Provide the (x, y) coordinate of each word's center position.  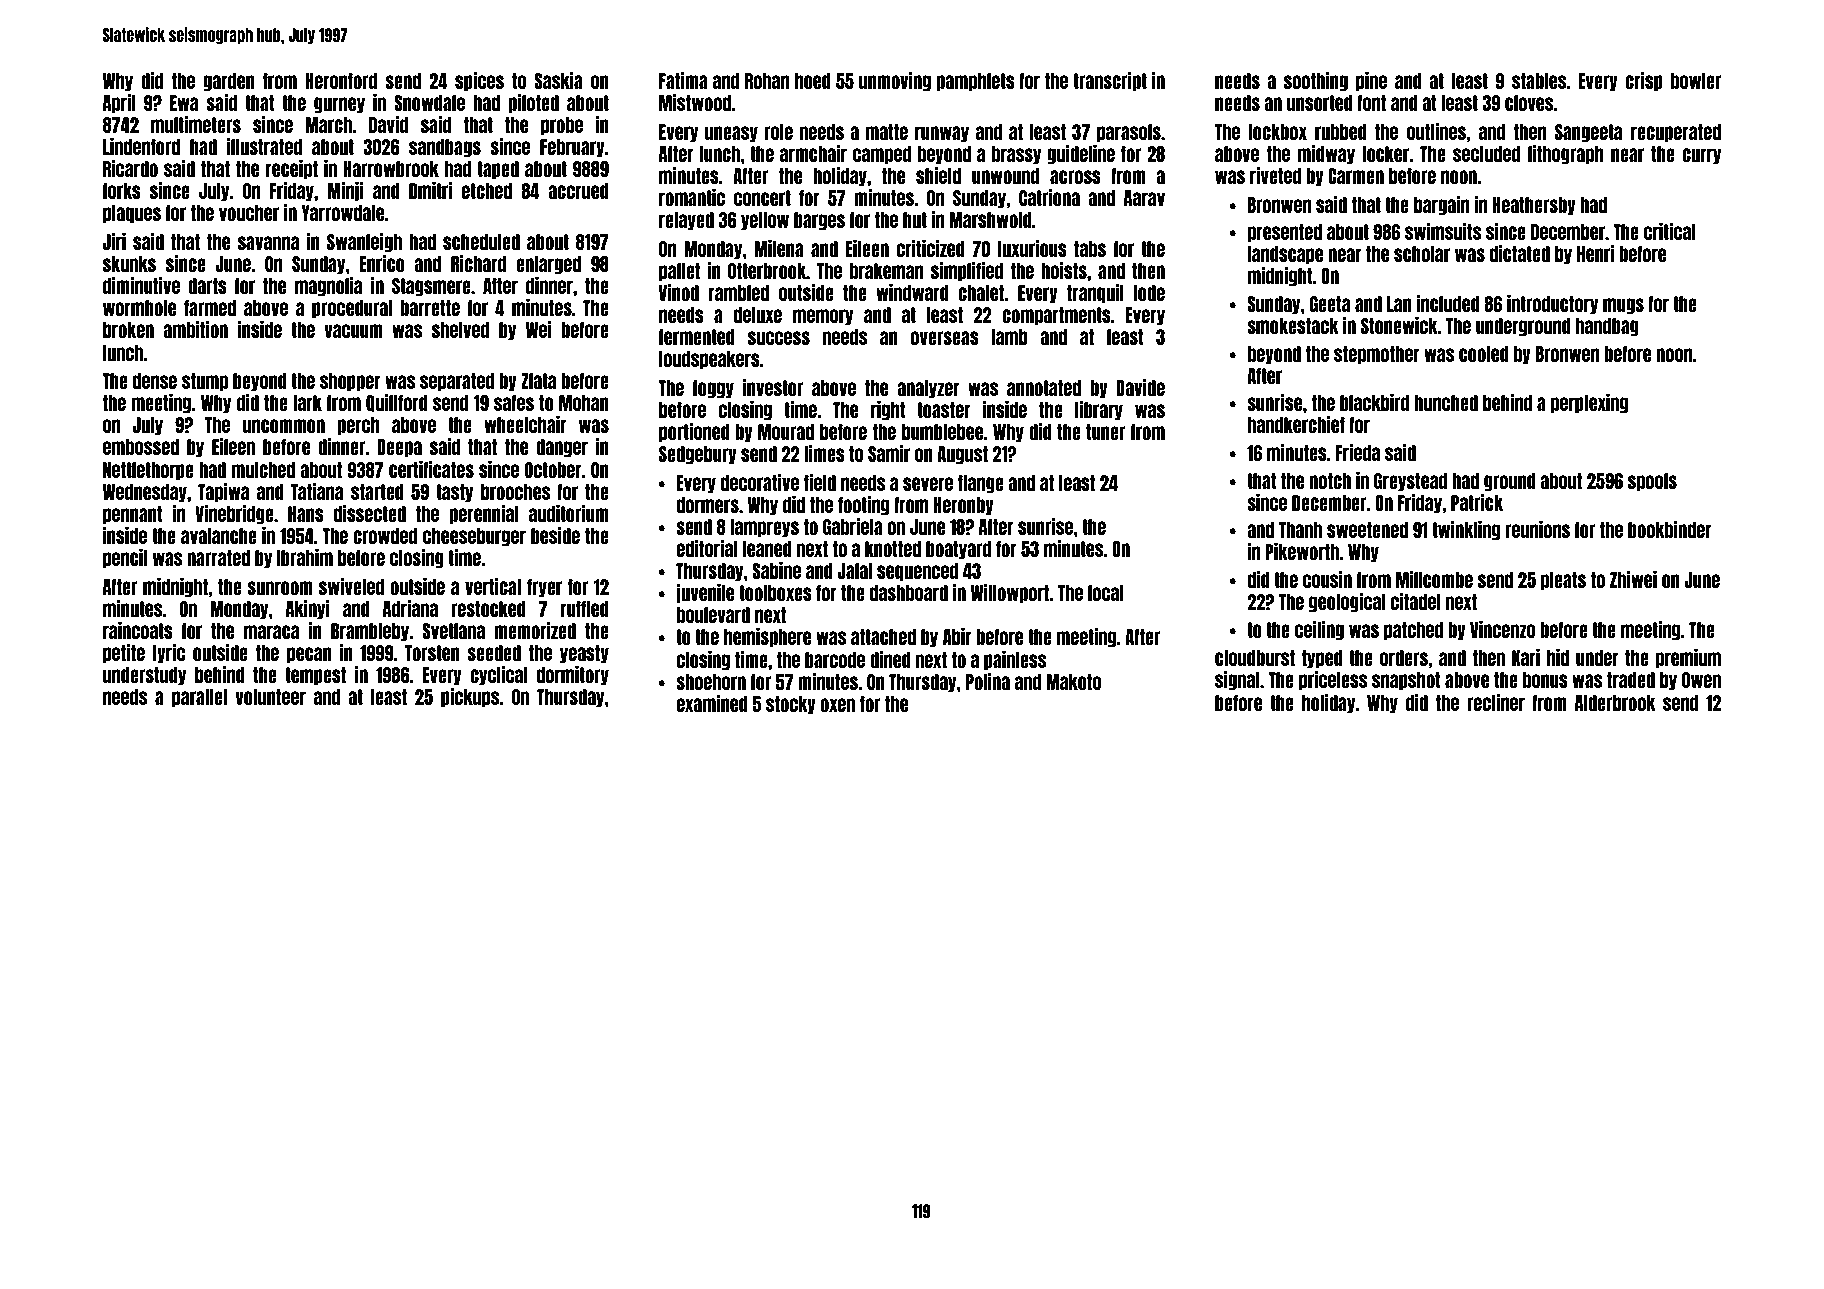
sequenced (917, 572)
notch (1330, 481)
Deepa (399, 448)
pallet (679, 272)
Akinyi (308, 610)
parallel (199, 698)
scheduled (481, 242)
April (119, 104)
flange (981, 484)
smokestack (1293, 326)
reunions (1537, 529)
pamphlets (975, 82)
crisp (1644, 82)
